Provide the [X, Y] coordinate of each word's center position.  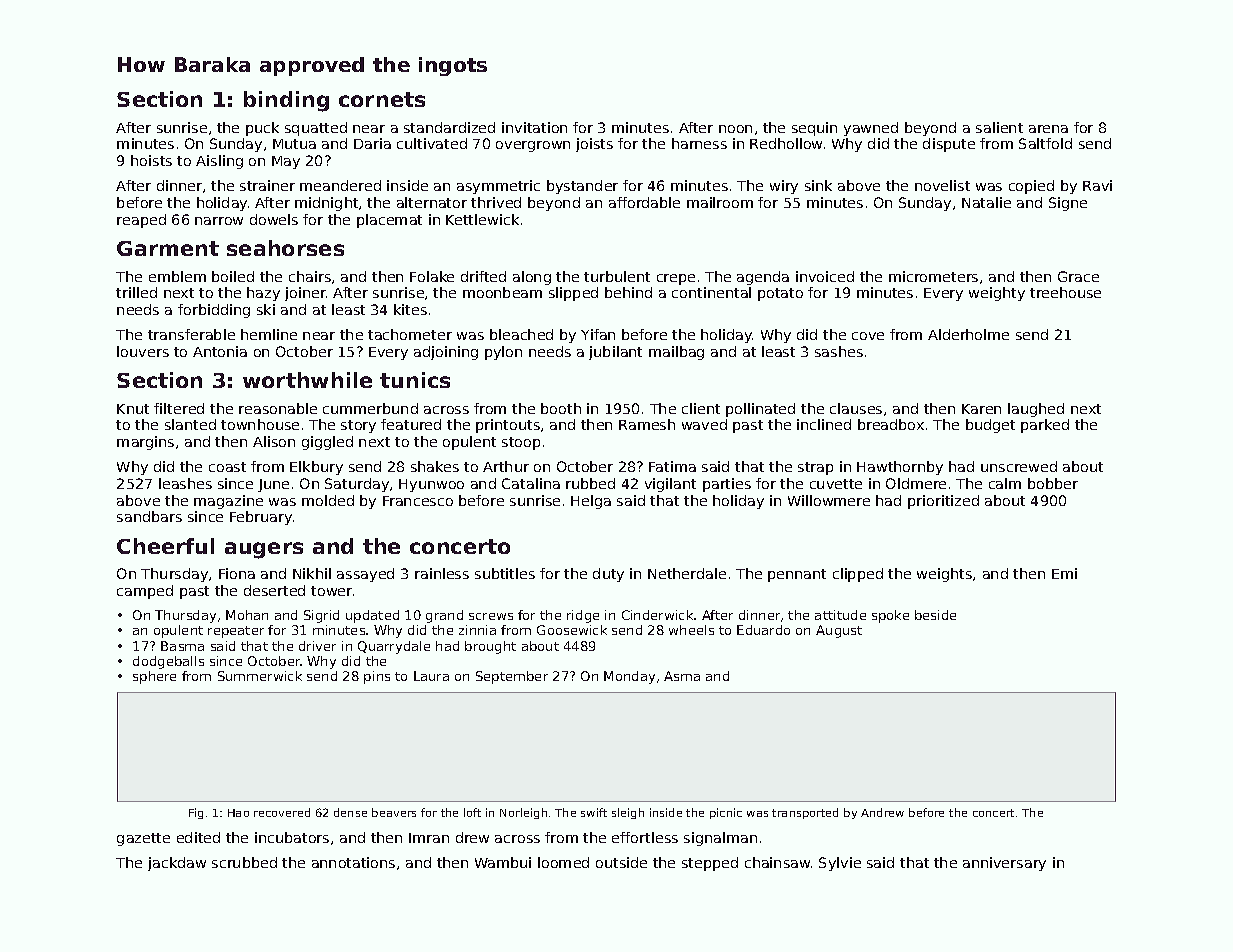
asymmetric [498, 187]
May [286, 162]
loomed [563, 862]
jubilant [615, 353]
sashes [839, 351]
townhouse [260, 424]
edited [198, 837]
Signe [1068, 204]
